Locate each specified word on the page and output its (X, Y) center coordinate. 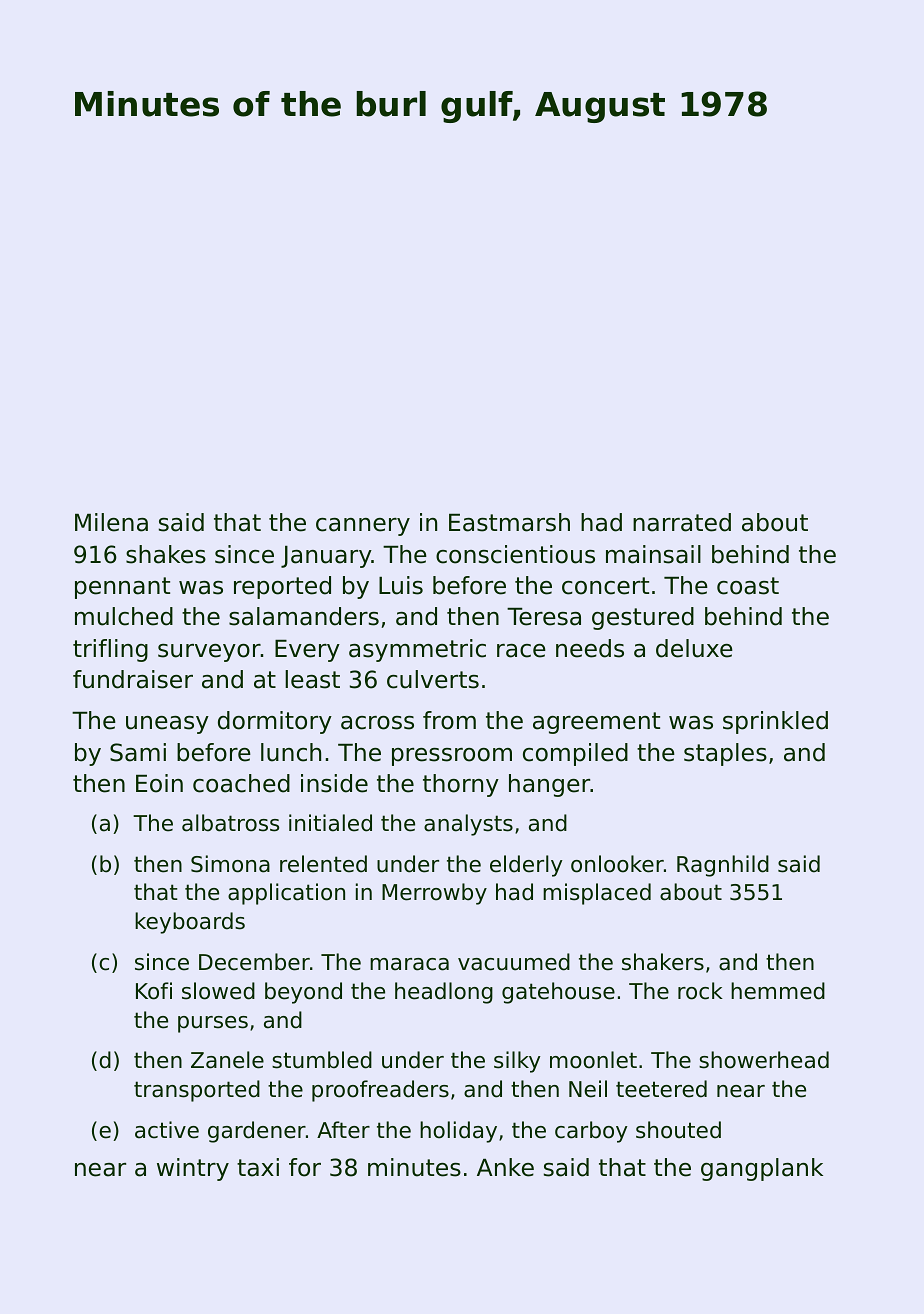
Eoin (159, 783)
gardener (257, 1132)
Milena (111, 522)
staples (725, 754)
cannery (363, 527)
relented (323, 864)
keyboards (190, 923)
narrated (682, 522)
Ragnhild (723, 866)
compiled (575, 754)
